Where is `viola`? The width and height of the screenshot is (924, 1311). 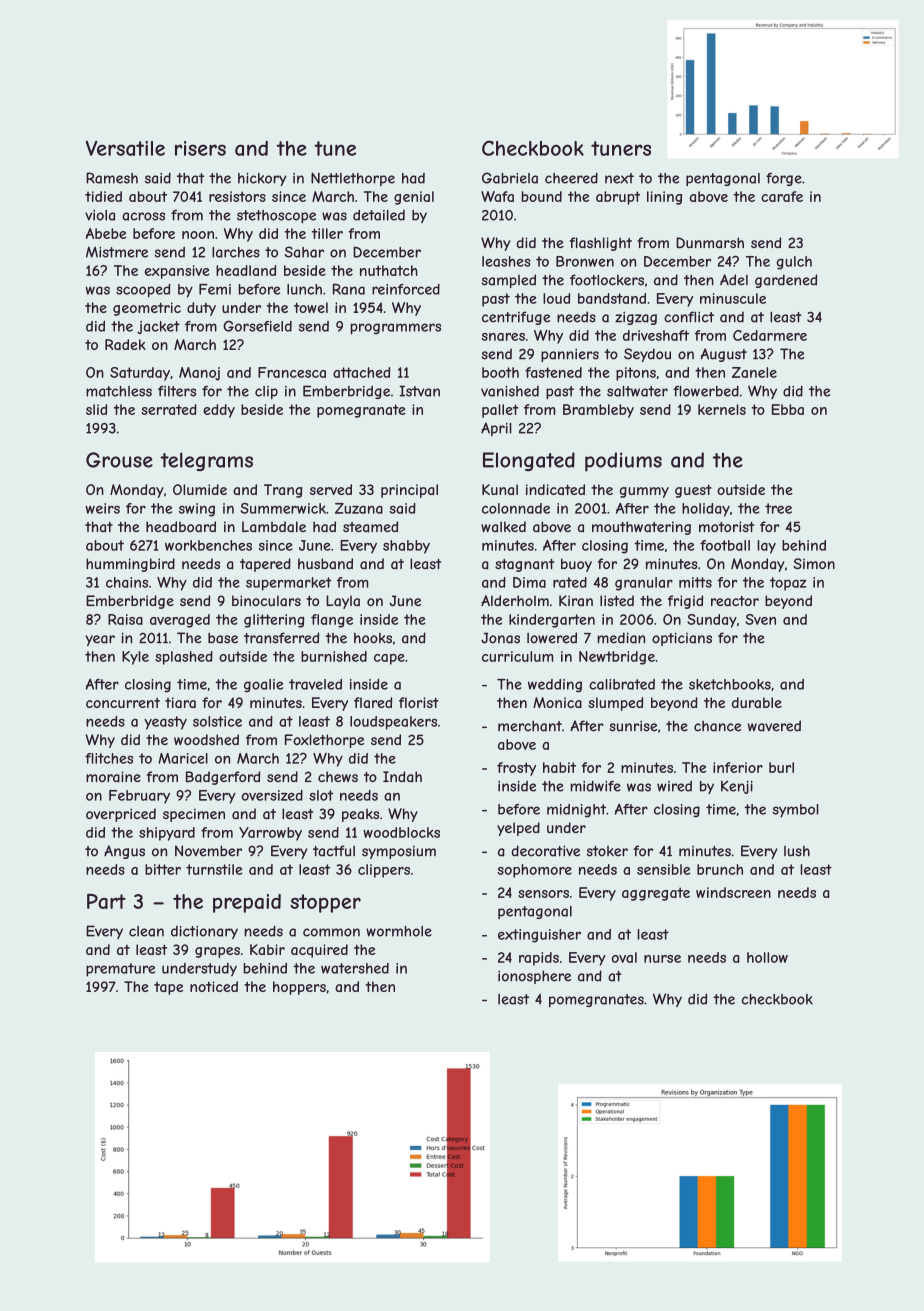 viola is located at coordinates (100, 215).
